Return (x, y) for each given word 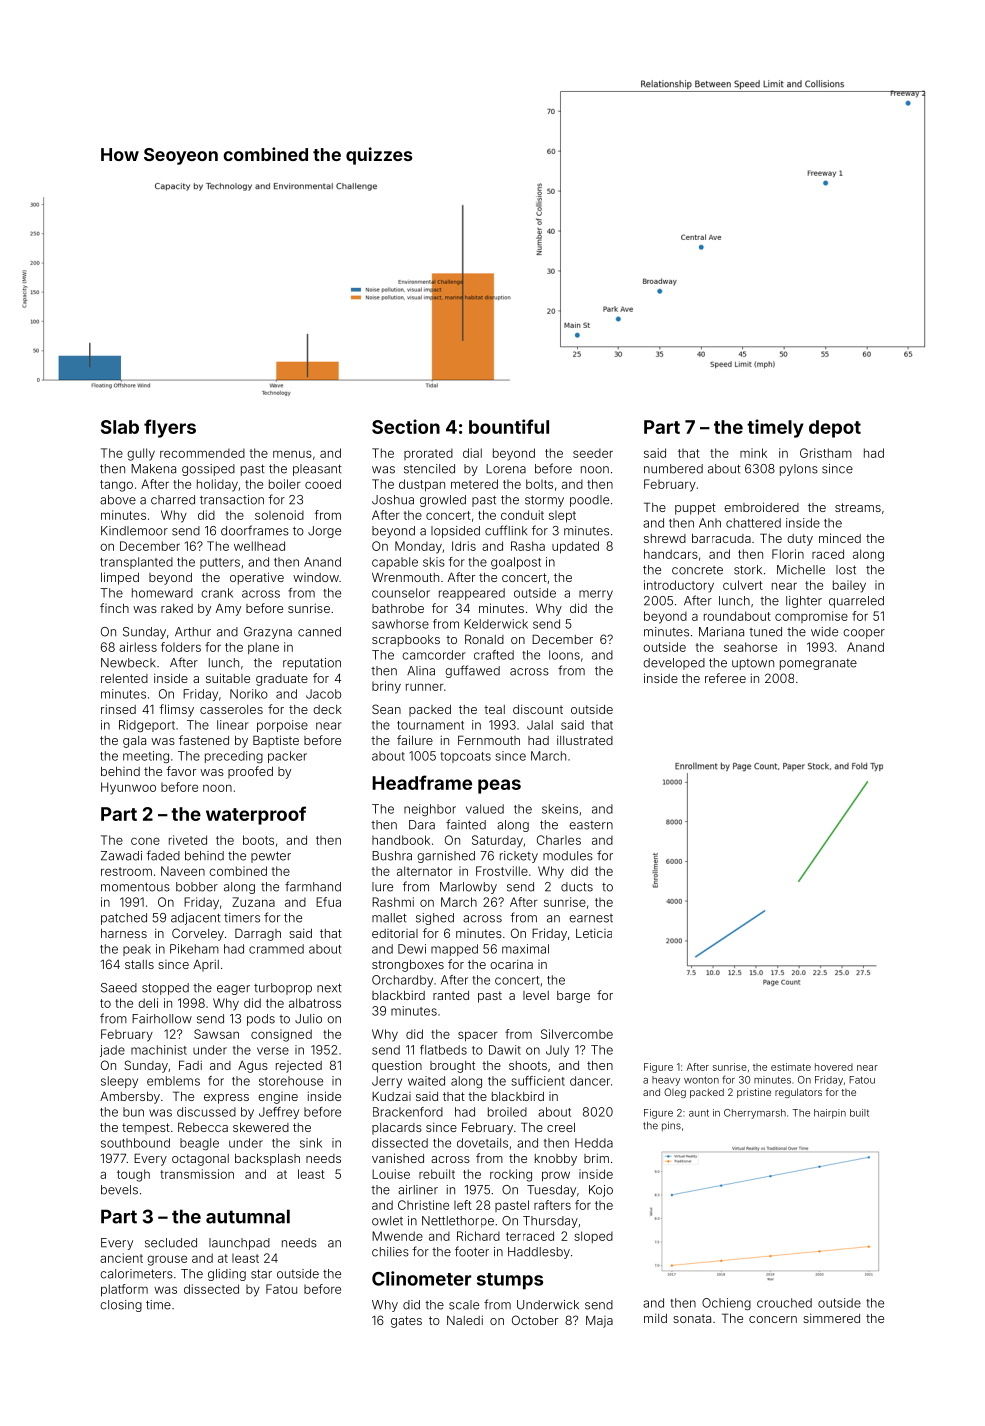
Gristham (826, 453)
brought (452, 1067)
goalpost (516, 563)
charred (173, 500)
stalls (139, 964)
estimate (791, 1067)
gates (406, 1322)
